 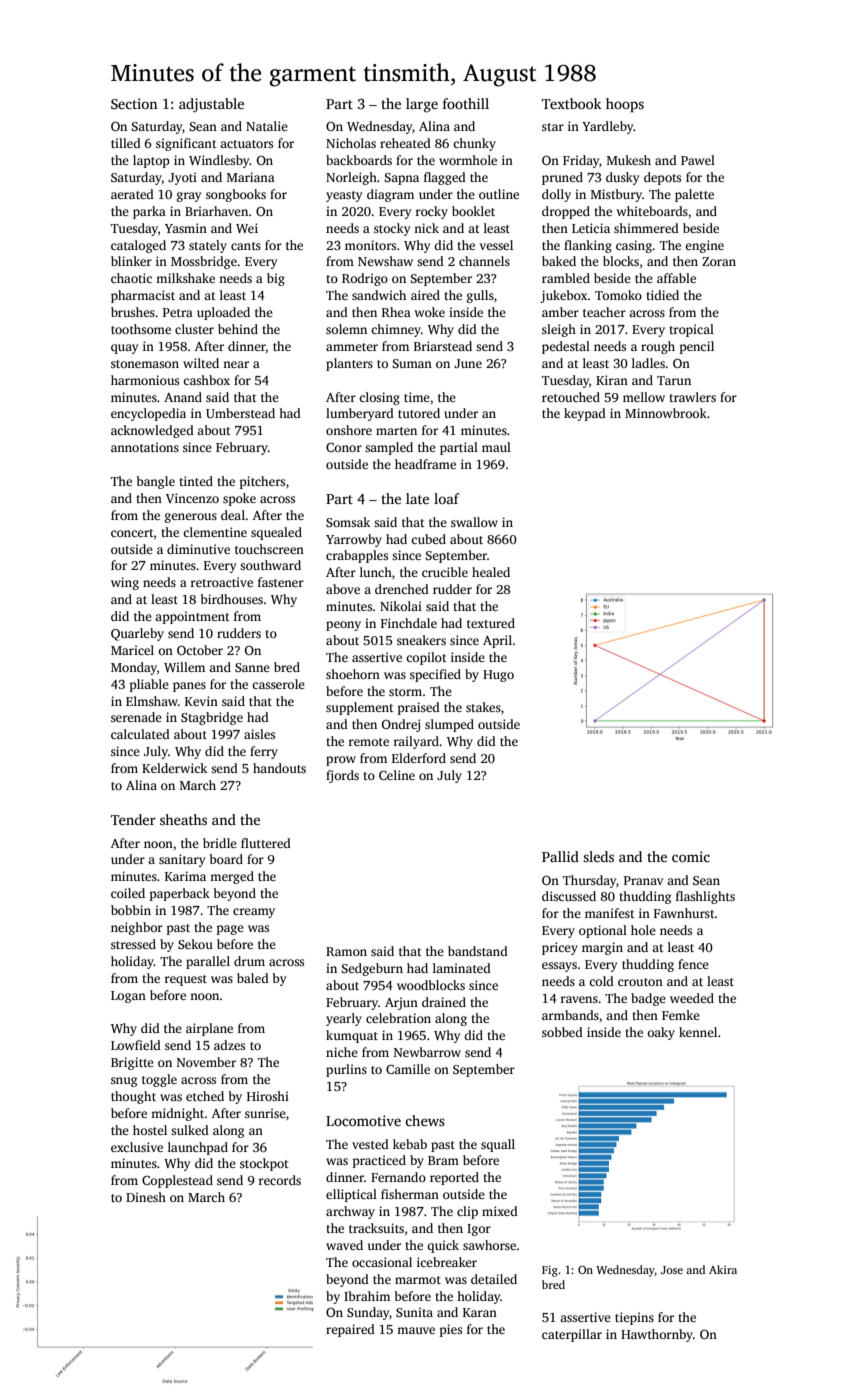 I want to click on foothill, so click(x=466, y=103).
